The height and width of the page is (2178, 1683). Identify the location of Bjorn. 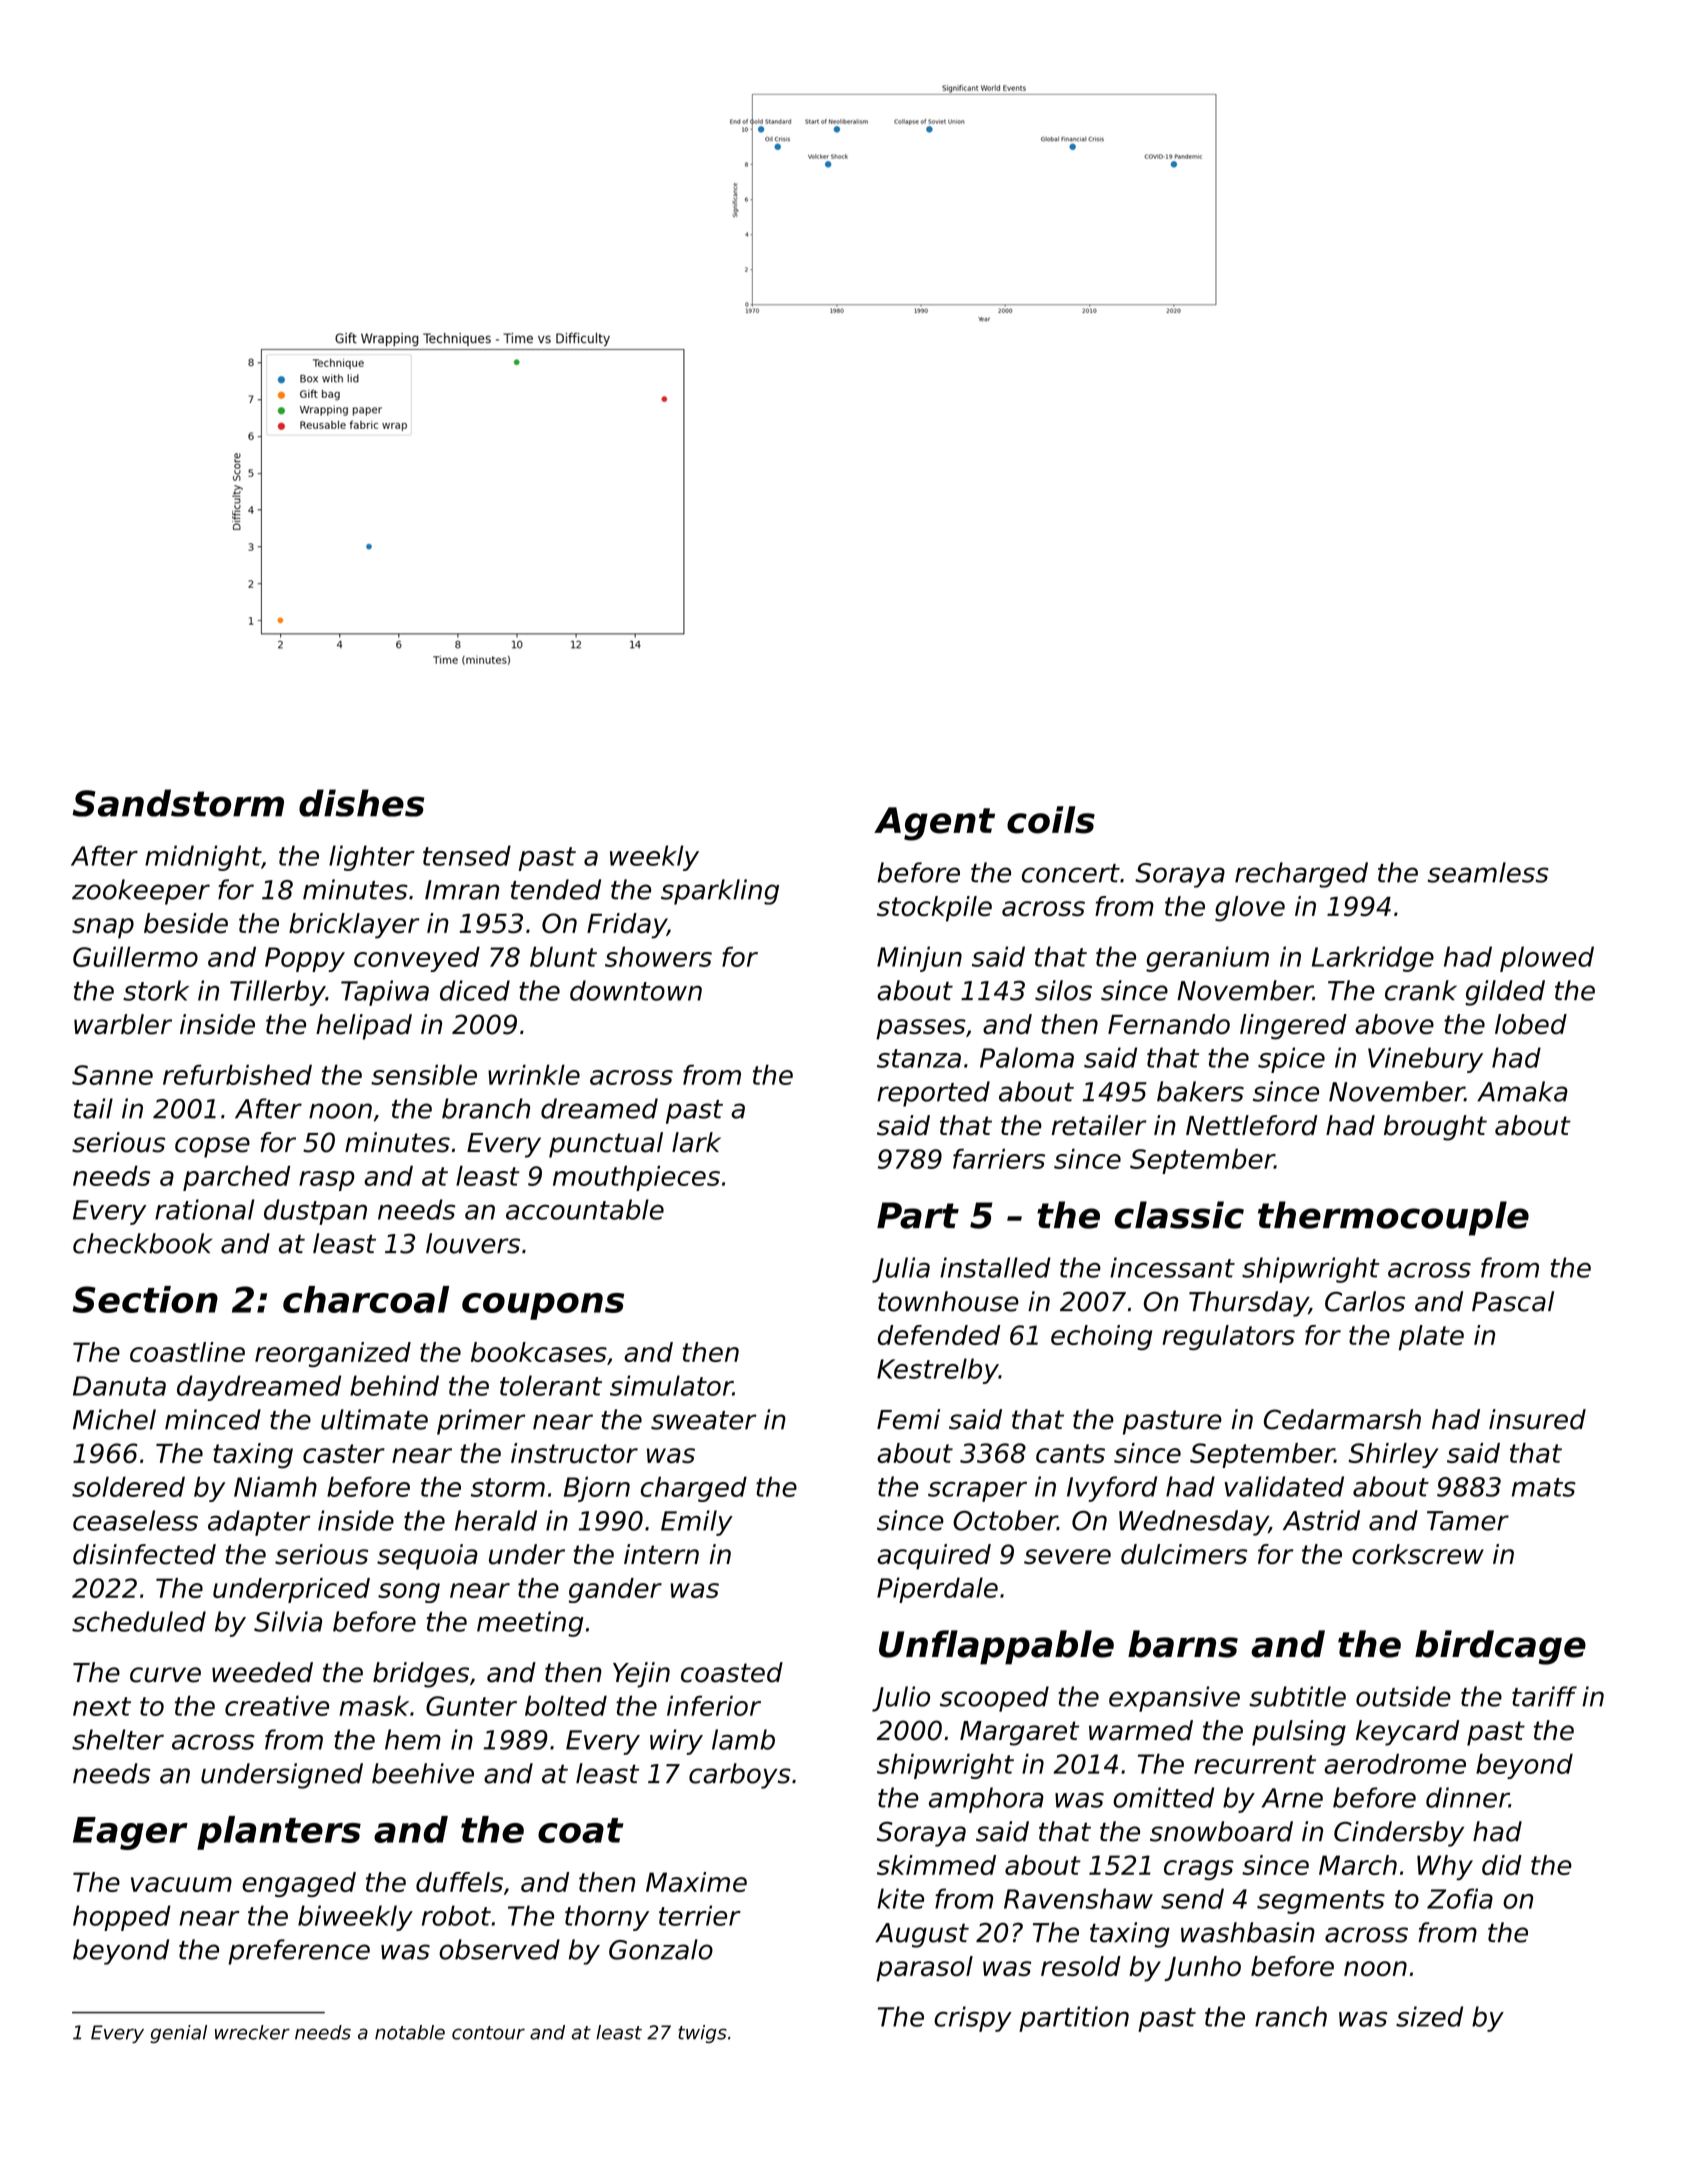
(597, 1489).
